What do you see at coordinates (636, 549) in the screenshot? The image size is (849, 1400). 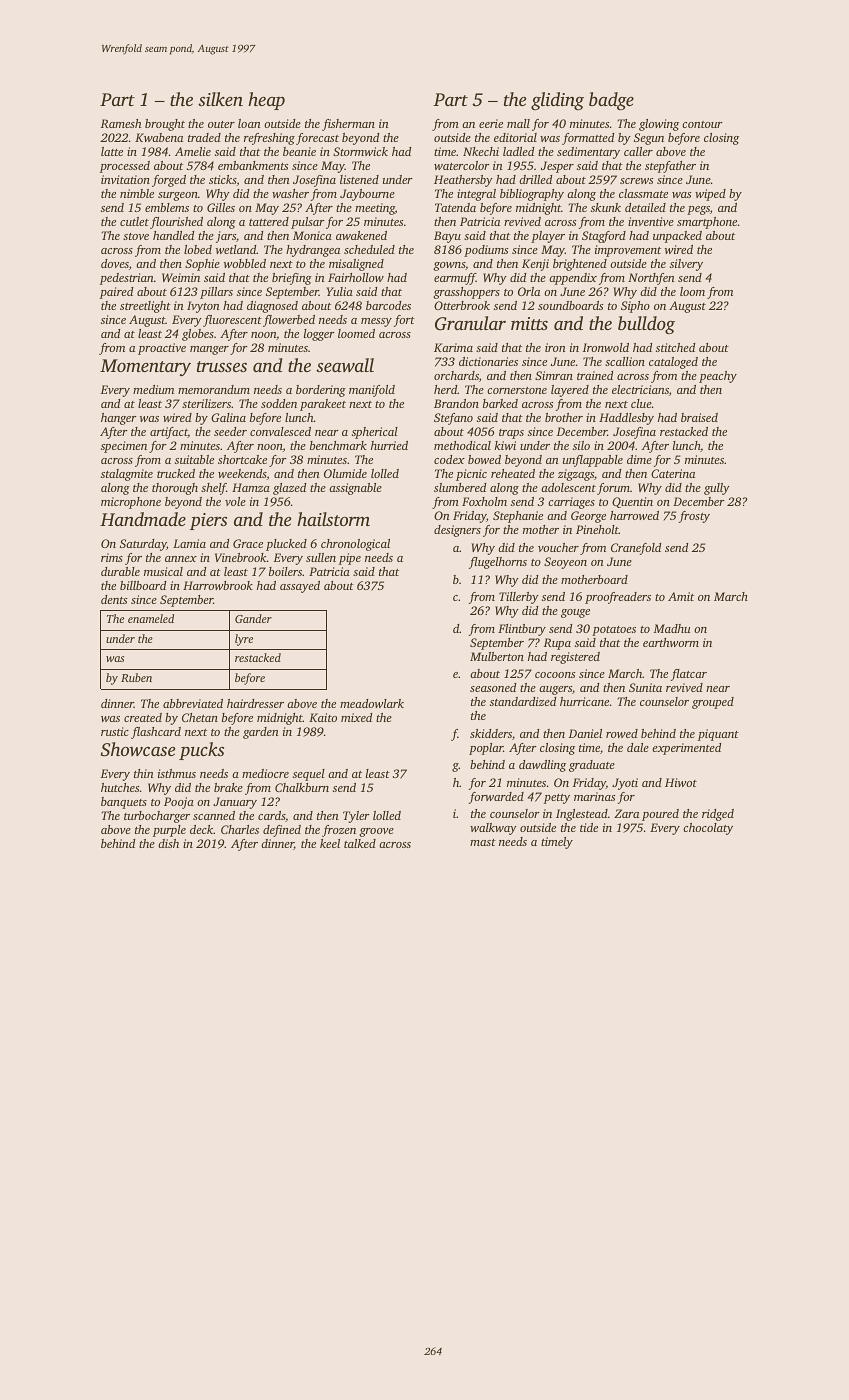 I see `Cranefold` at bounding box center [636, 549].
